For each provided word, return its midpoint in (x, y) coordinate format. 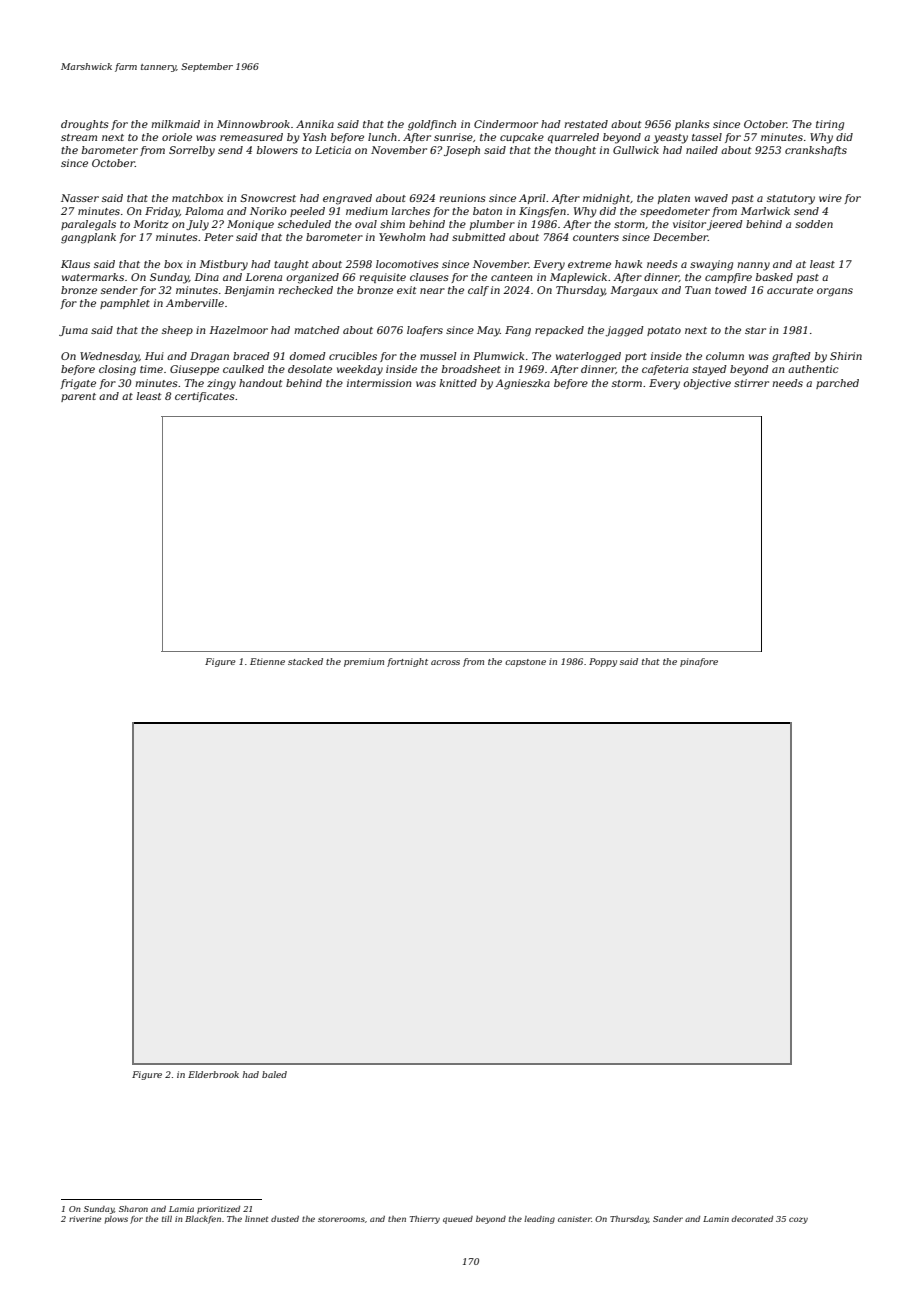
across (445, 662)
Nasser (80, 198)
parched (837, 384)
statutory (791, 200)
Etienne (267, 661)
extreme (589, 264)
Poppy (603, 662)
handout (261, 383)
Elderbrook (213, 1074)
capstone (525, 663)
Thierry (425, 1220)
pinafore (699, 662)
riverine (85, 1219)
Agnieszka (522, 384)
